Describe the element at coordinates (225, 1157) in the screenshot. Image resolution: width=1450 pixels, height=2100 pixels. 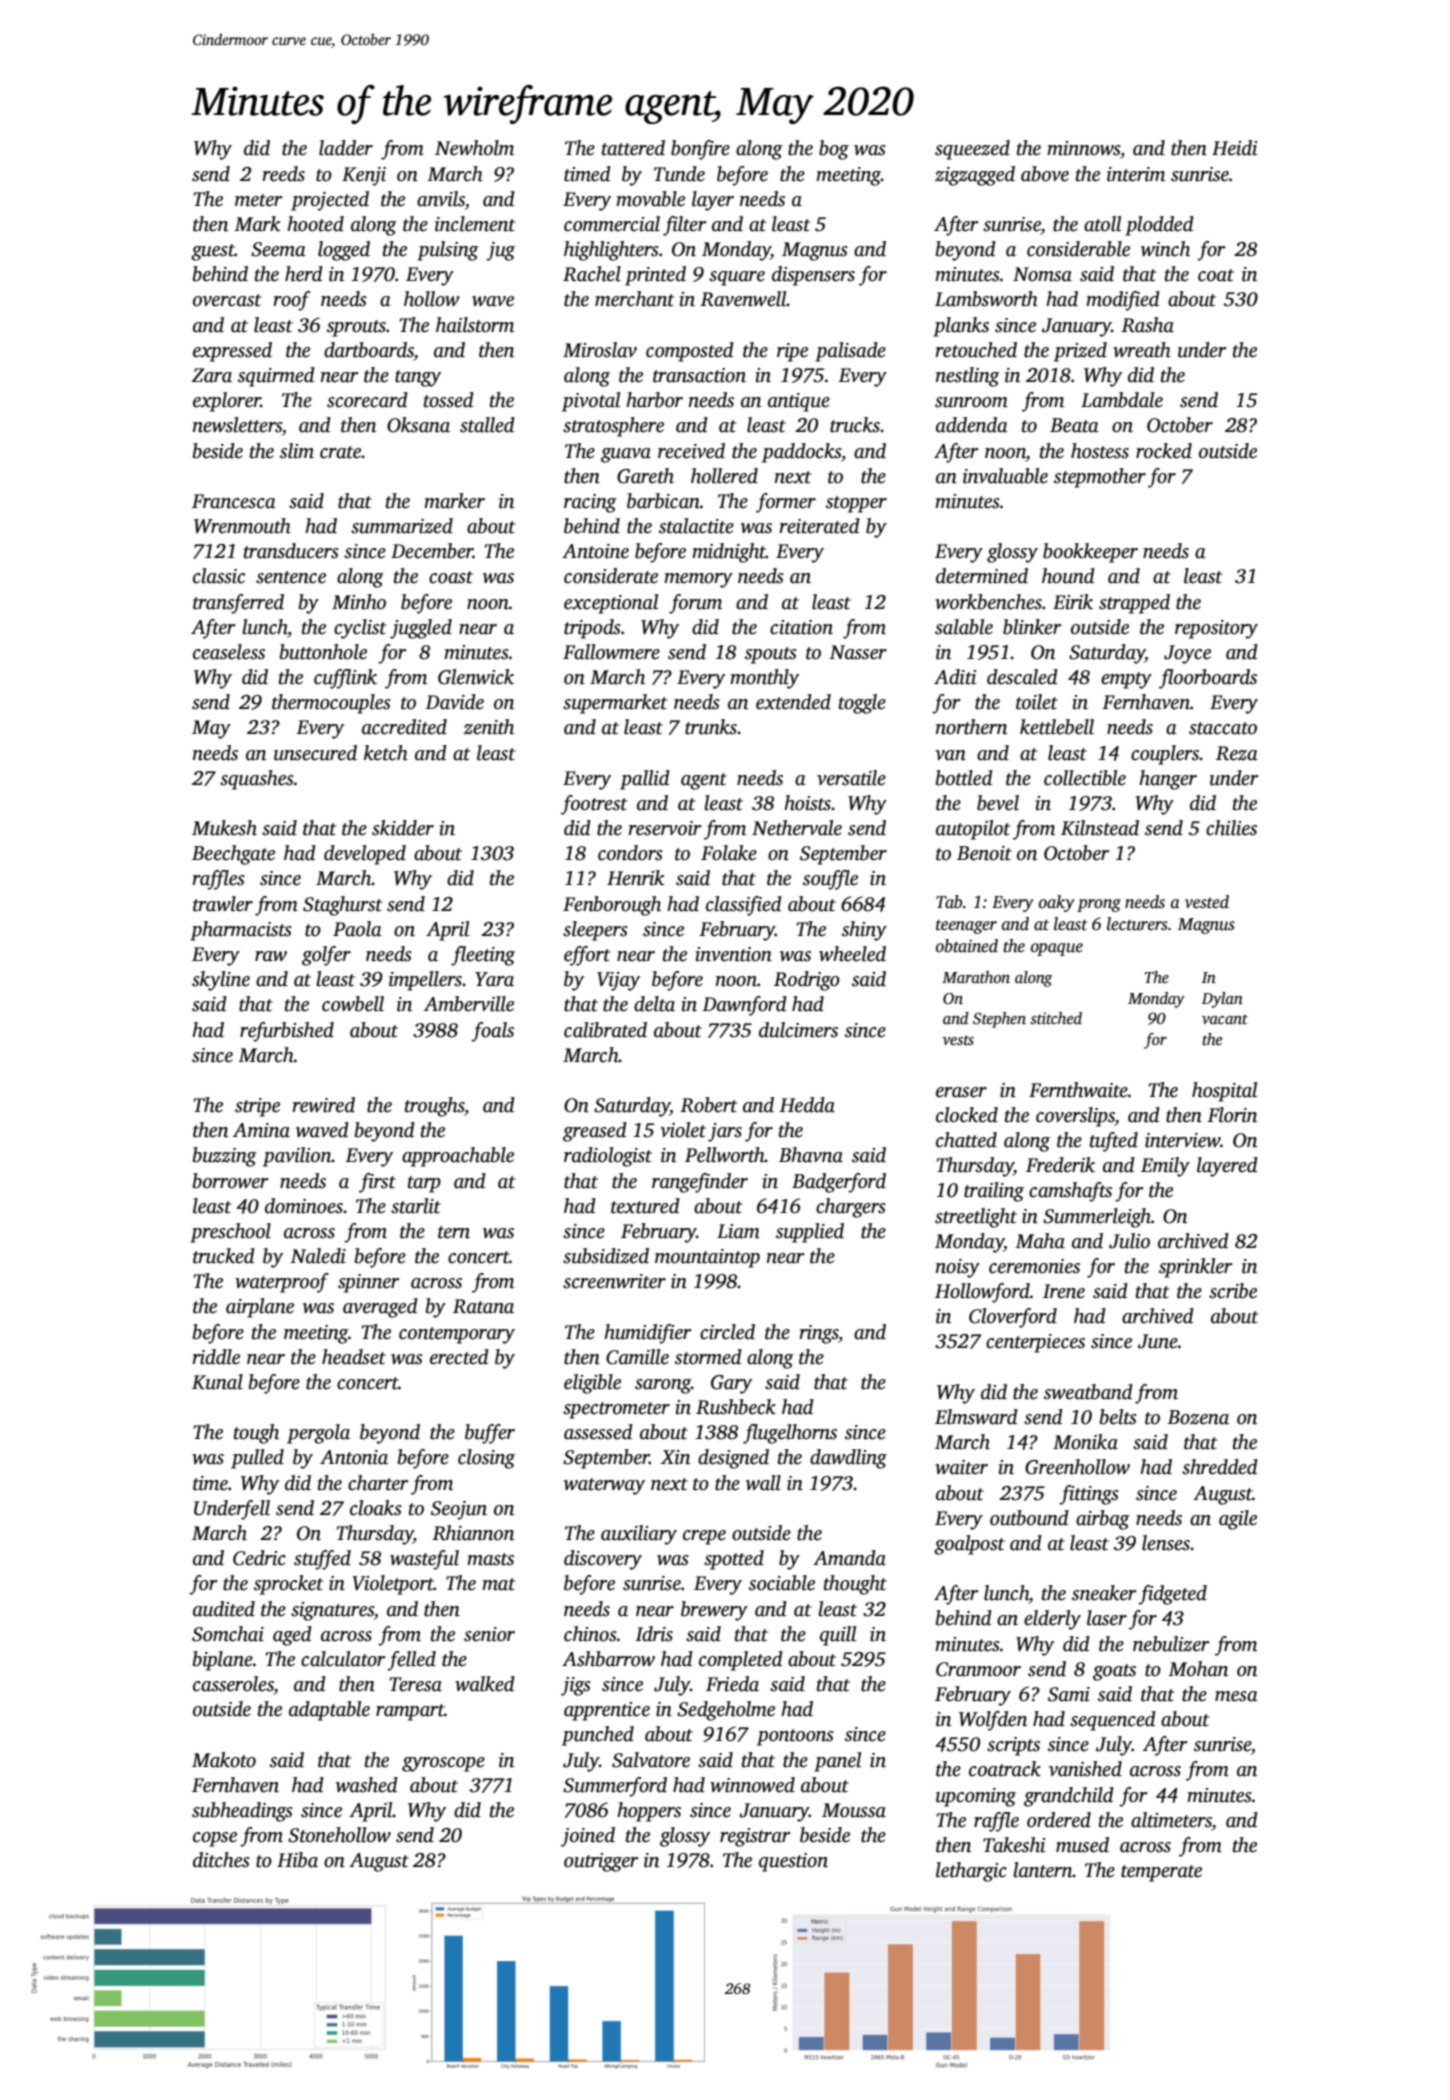
I see `buzzing` at that location.
